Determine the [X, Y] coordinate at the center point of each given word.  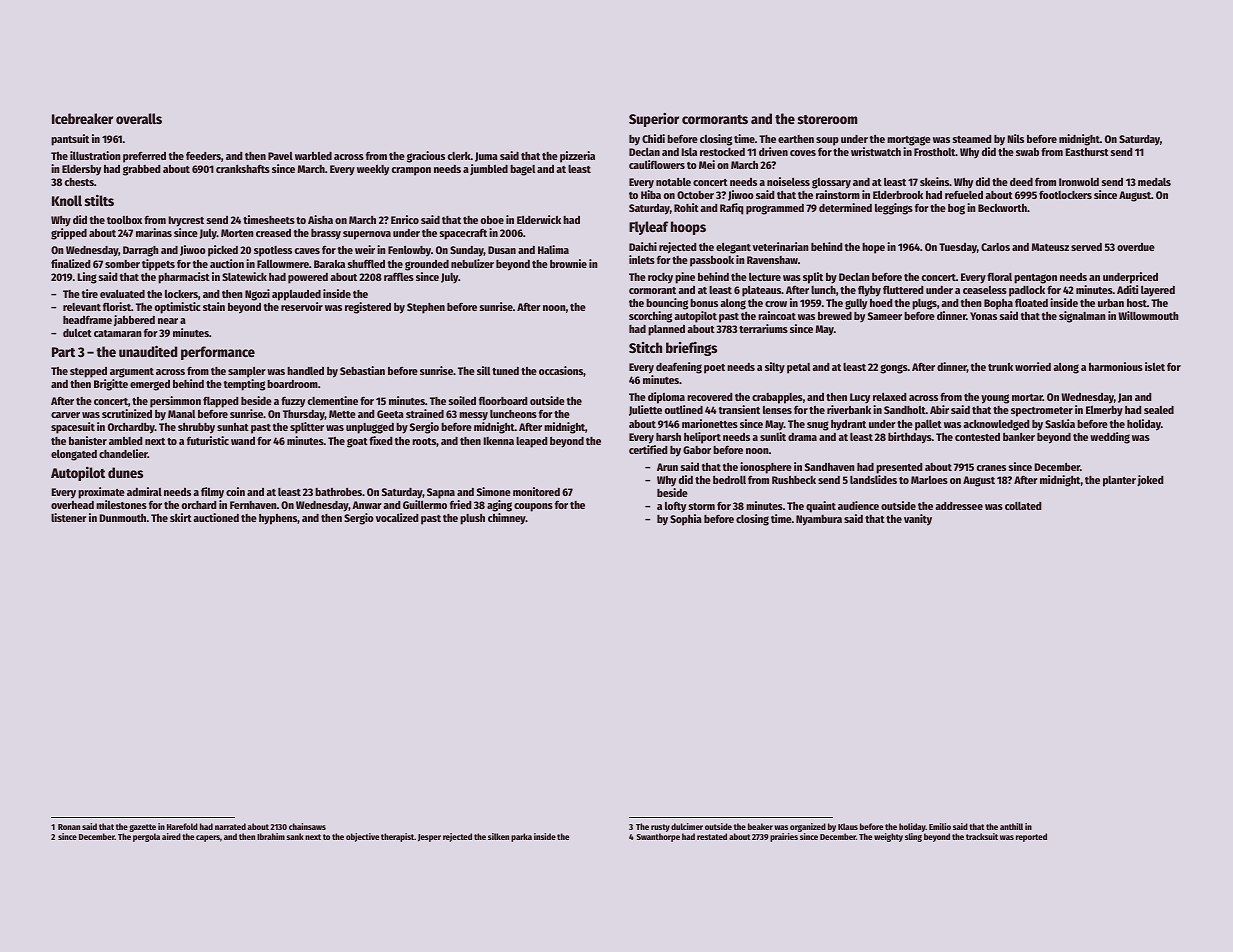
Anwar [367, 505]
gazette [142, 828]
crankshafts [243, 168]
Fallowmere [283, 264]
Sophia [686, 520]
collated [1023, 506]
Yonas [983, 316]
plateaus [761, 291]
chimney [507, 519]
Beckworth [1002, 208]
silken [498, 836]
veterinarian [781, 246]
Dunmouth [122, 518]
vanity [918, 520]
